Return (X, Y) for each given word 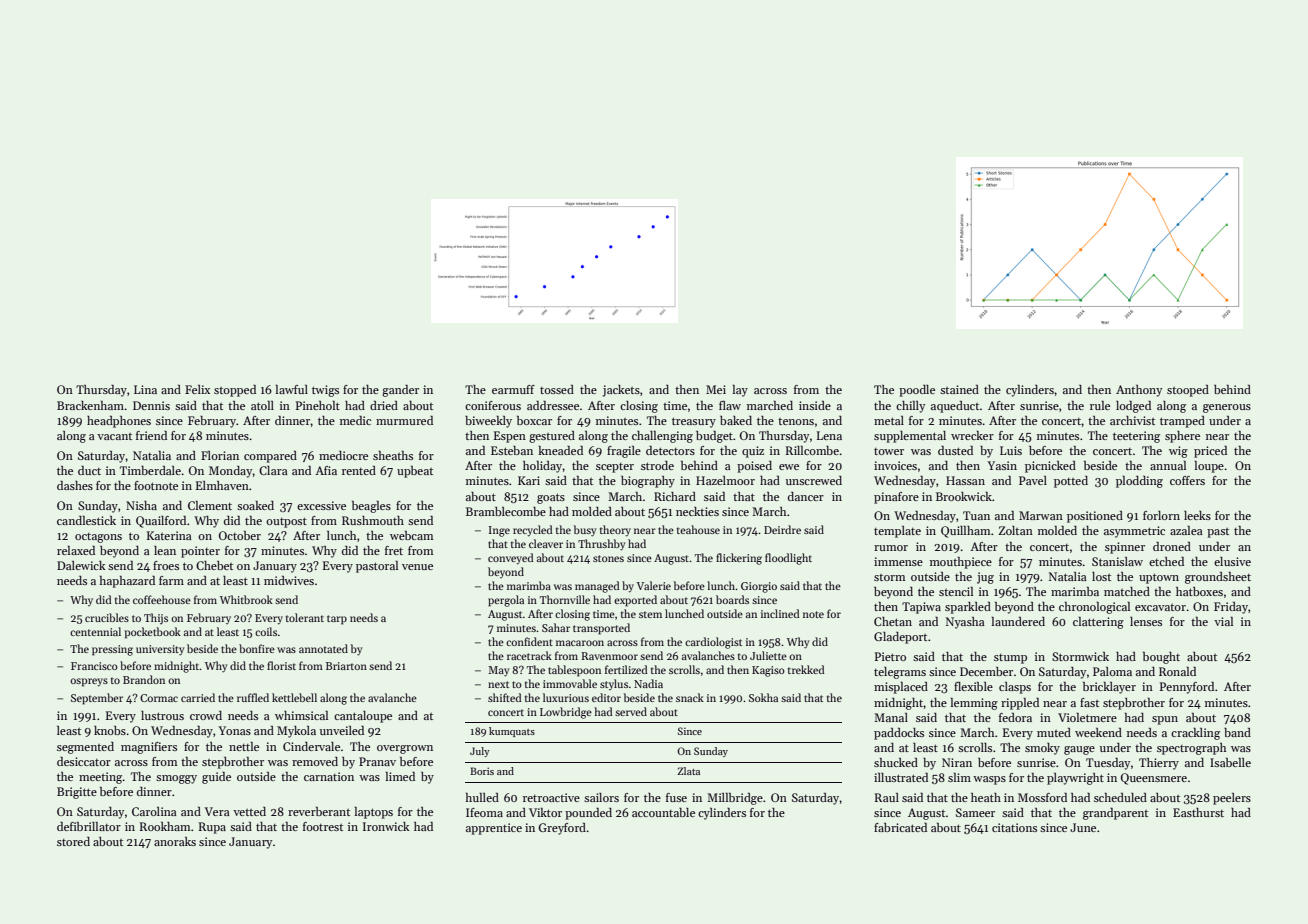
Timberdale (150, 470)
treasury (694, 422)
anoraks (175, 841)
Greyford (562, 829)
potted (1071, 482)
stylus (614, 684)
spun (1165, 720)
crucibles (107, 617)
